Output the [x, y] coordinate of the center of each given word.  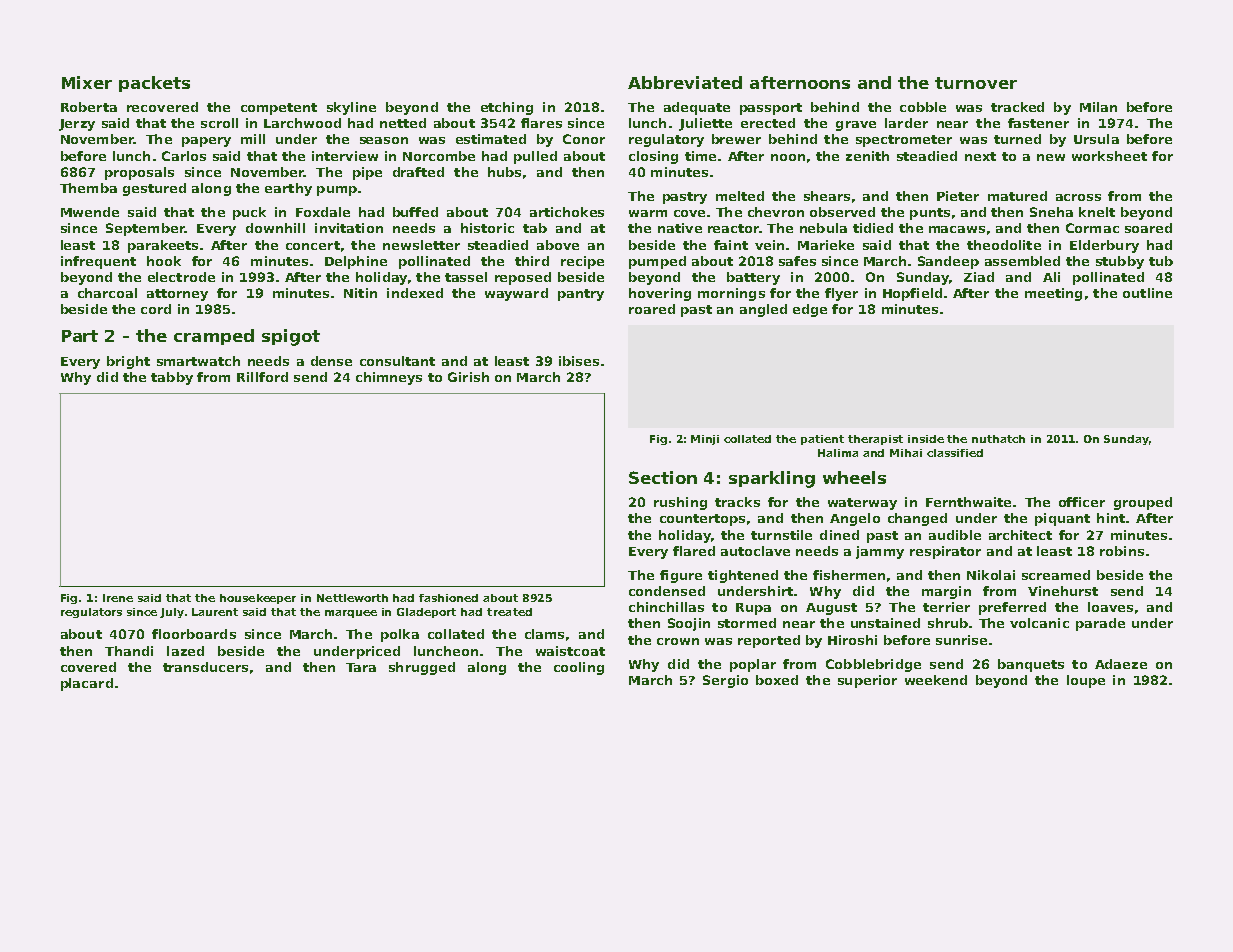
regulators [91, 613]
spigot [291, 337]
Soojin [689, 624]
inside [926, 439]
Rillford [262, 377]
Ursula [1096, 139]
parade [1100, 624]
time [700, 156]
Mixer [87, 82]
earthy [288, 189]
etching [507, 108]
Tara [361, 667]
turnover [976, 83]
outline [1147, 293]
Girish [468, 377]
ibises [579, 361]
